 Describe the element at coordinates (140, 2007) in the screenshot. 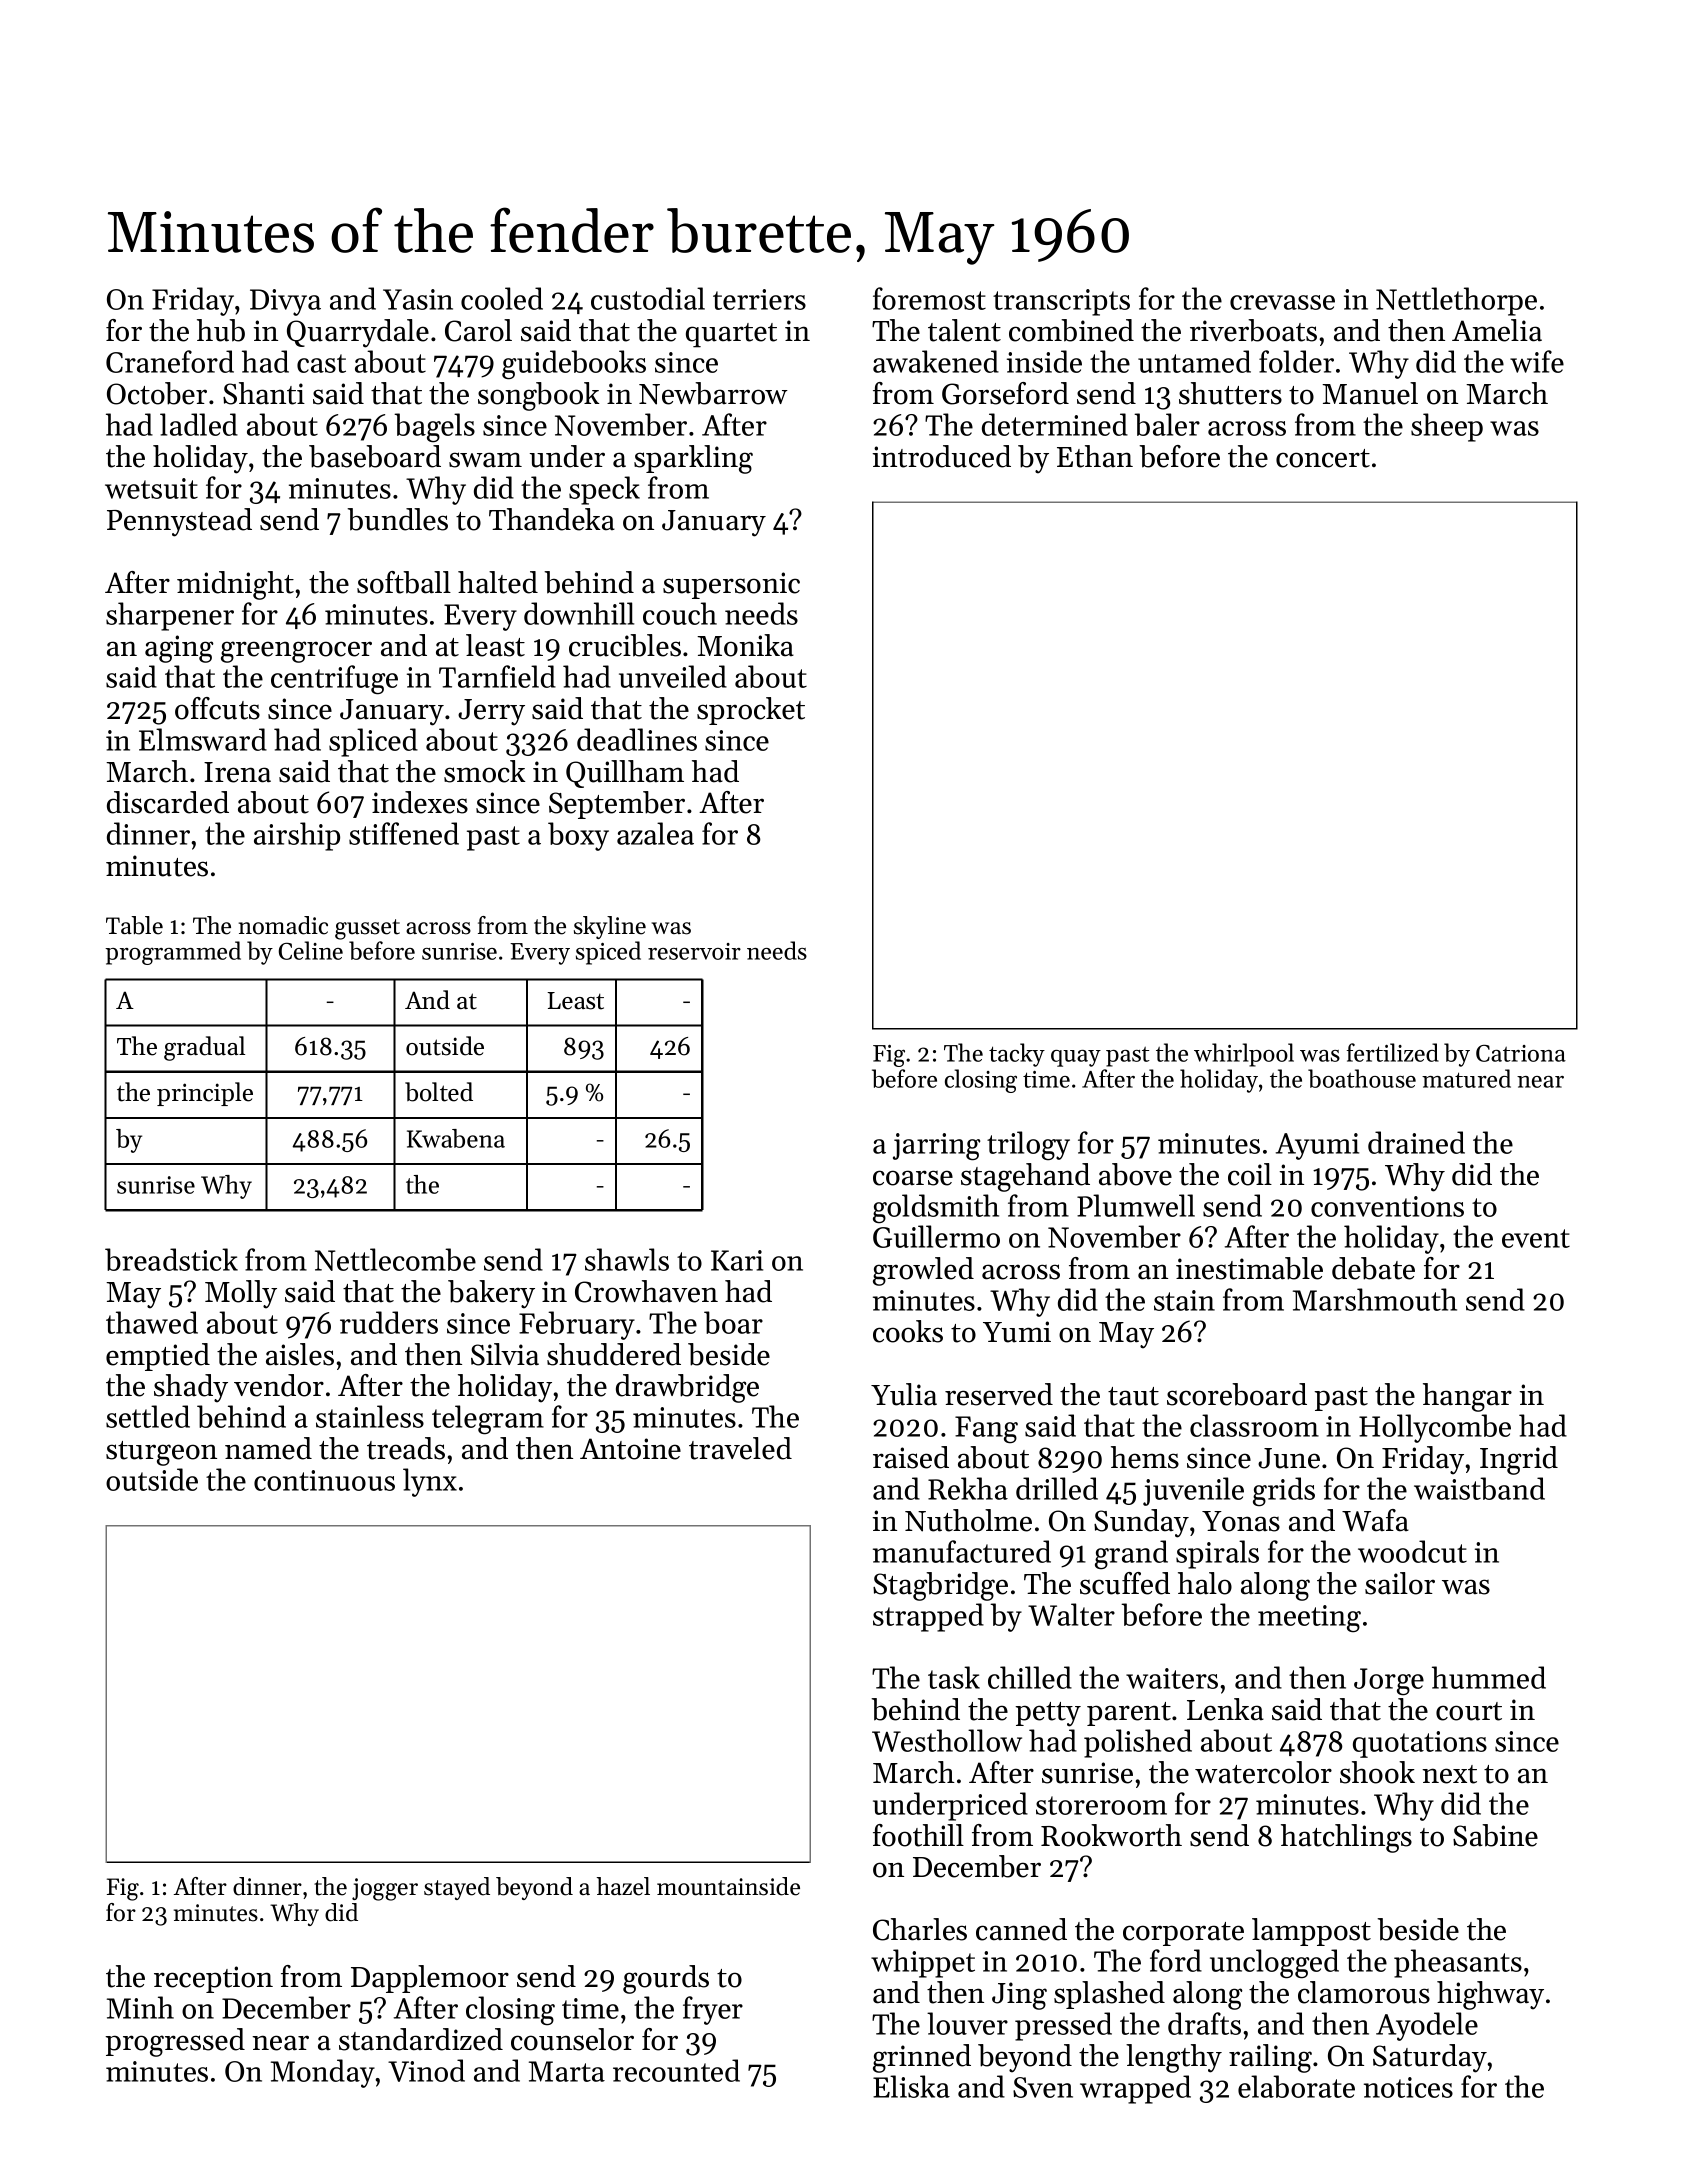

I see `Minh` at that location.
